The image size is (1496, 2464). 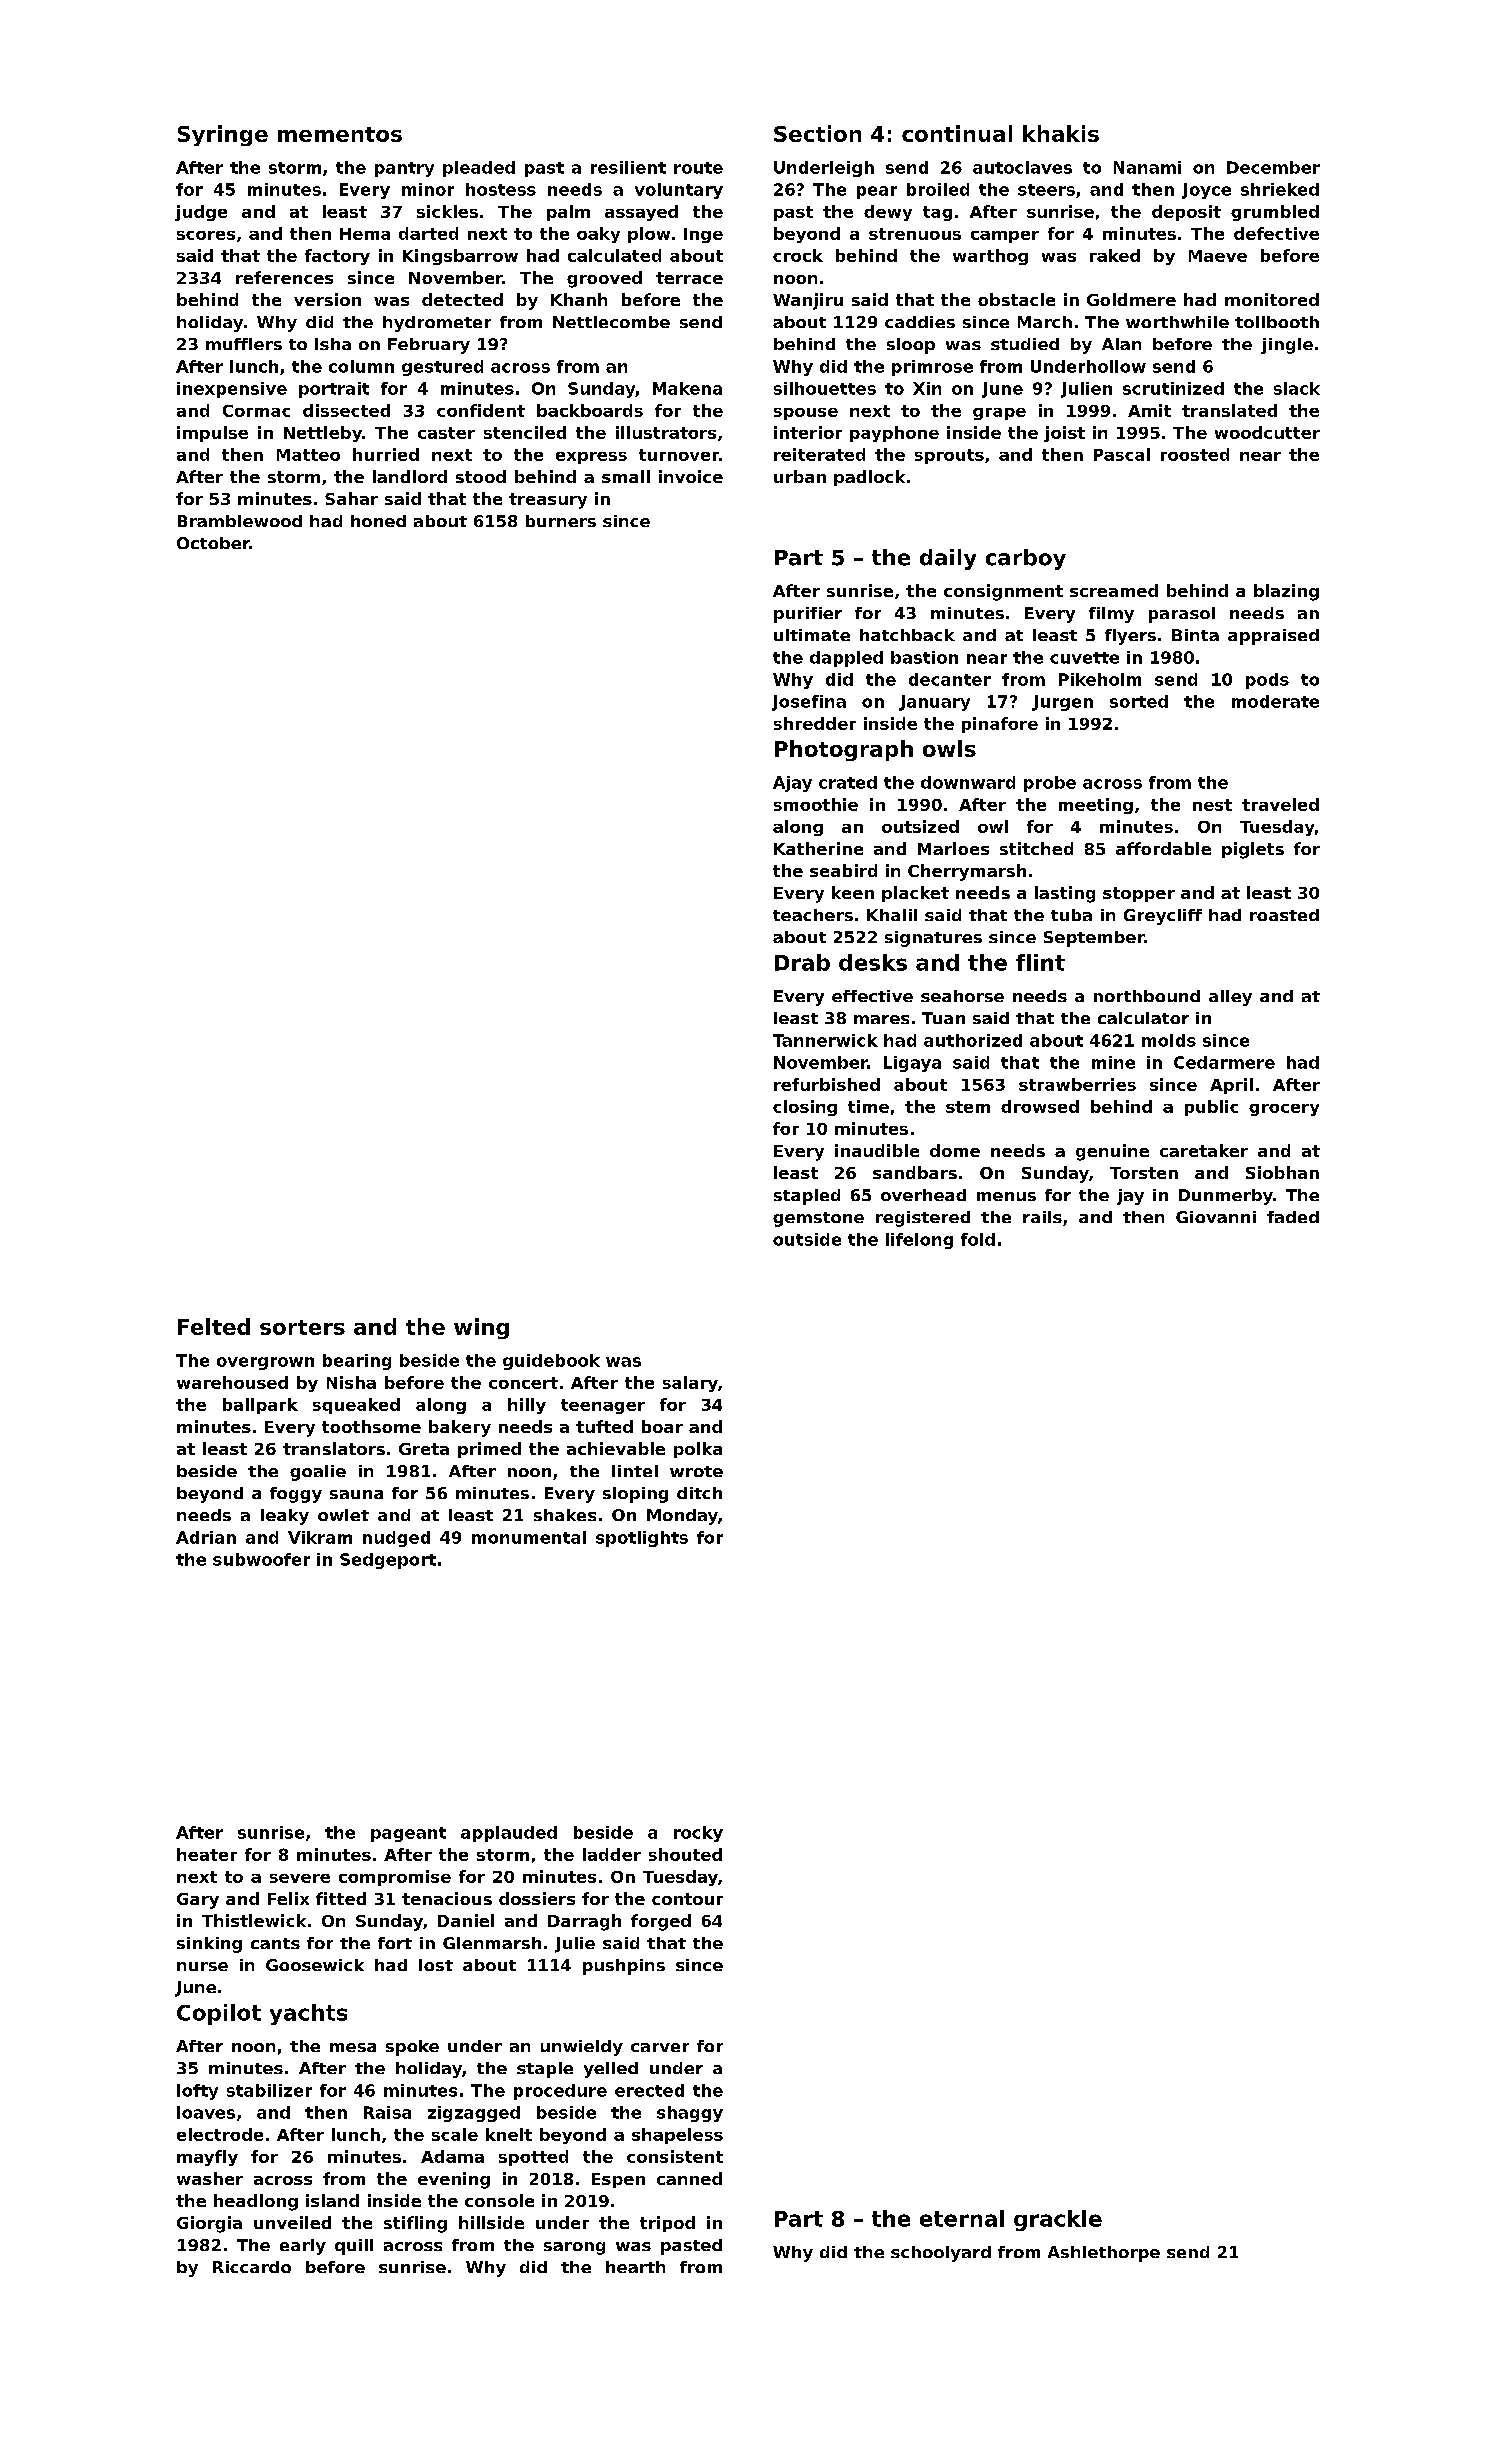 What do you see at coordinates (805, 1108) in the screenshot?
I see `closing` at bounding box center [805, 1108].
